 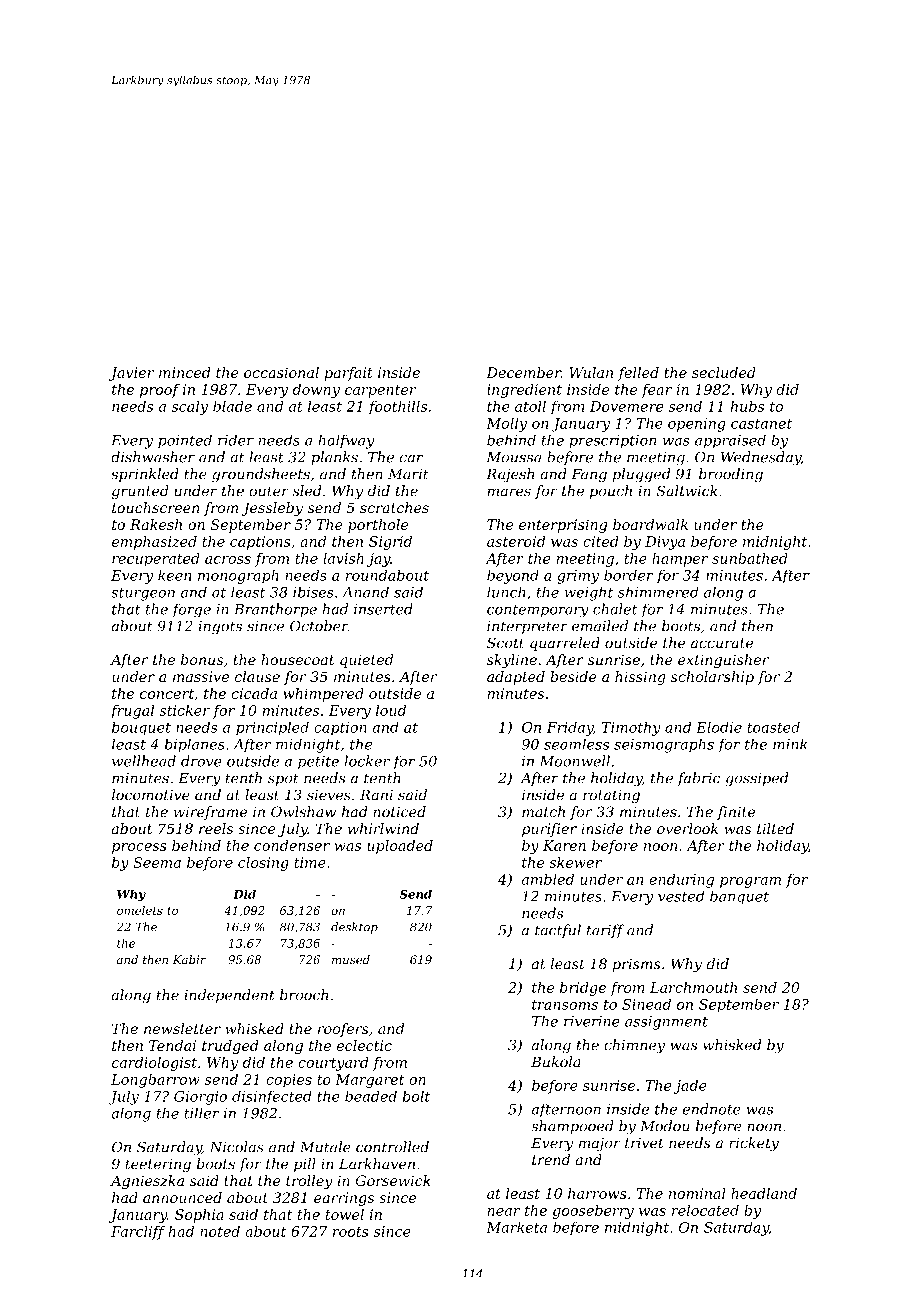 I want to click on extinguisher, so click(x=723, y=661).
